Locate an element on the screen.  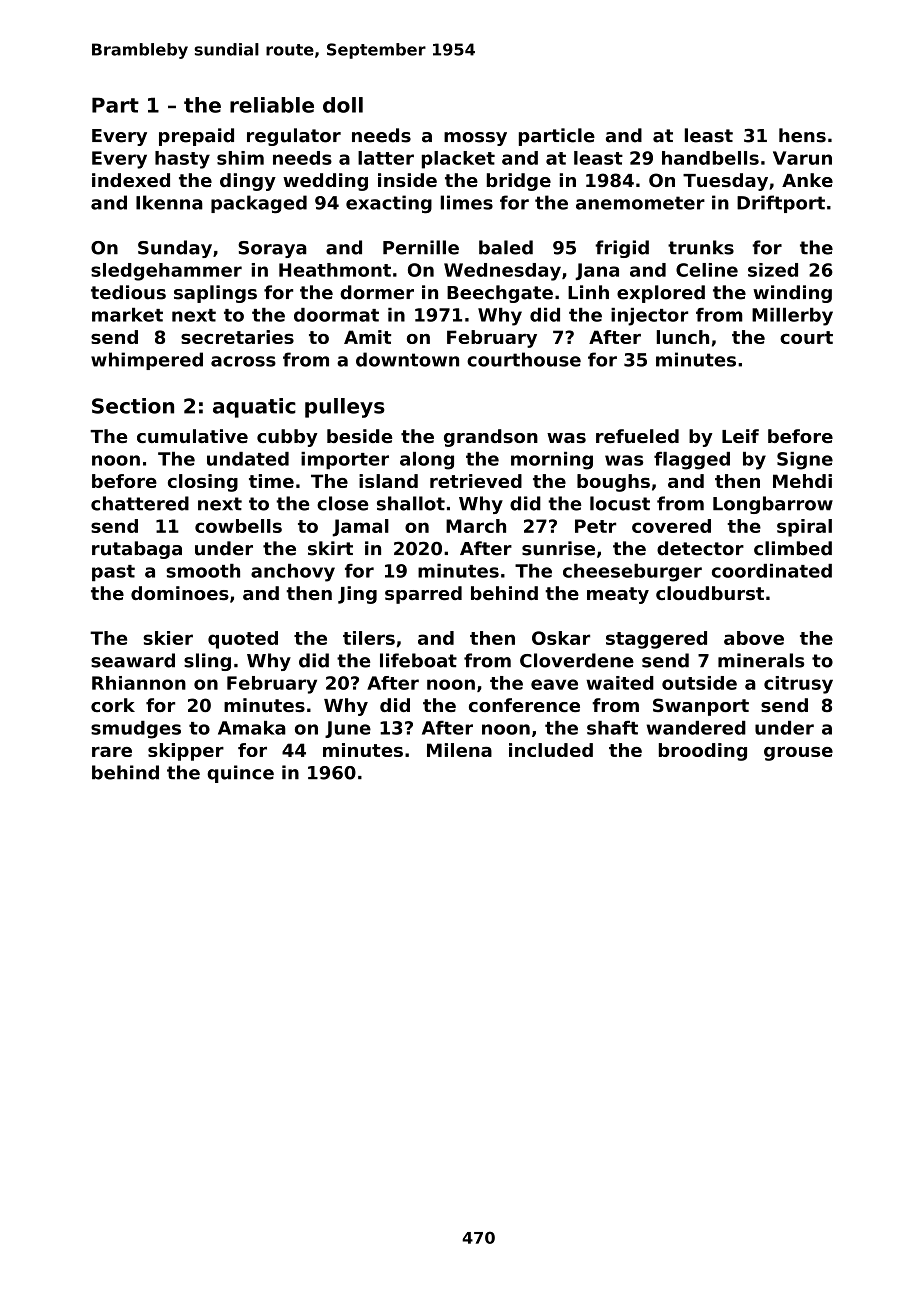
hens is located at coordinates (802, 135).
